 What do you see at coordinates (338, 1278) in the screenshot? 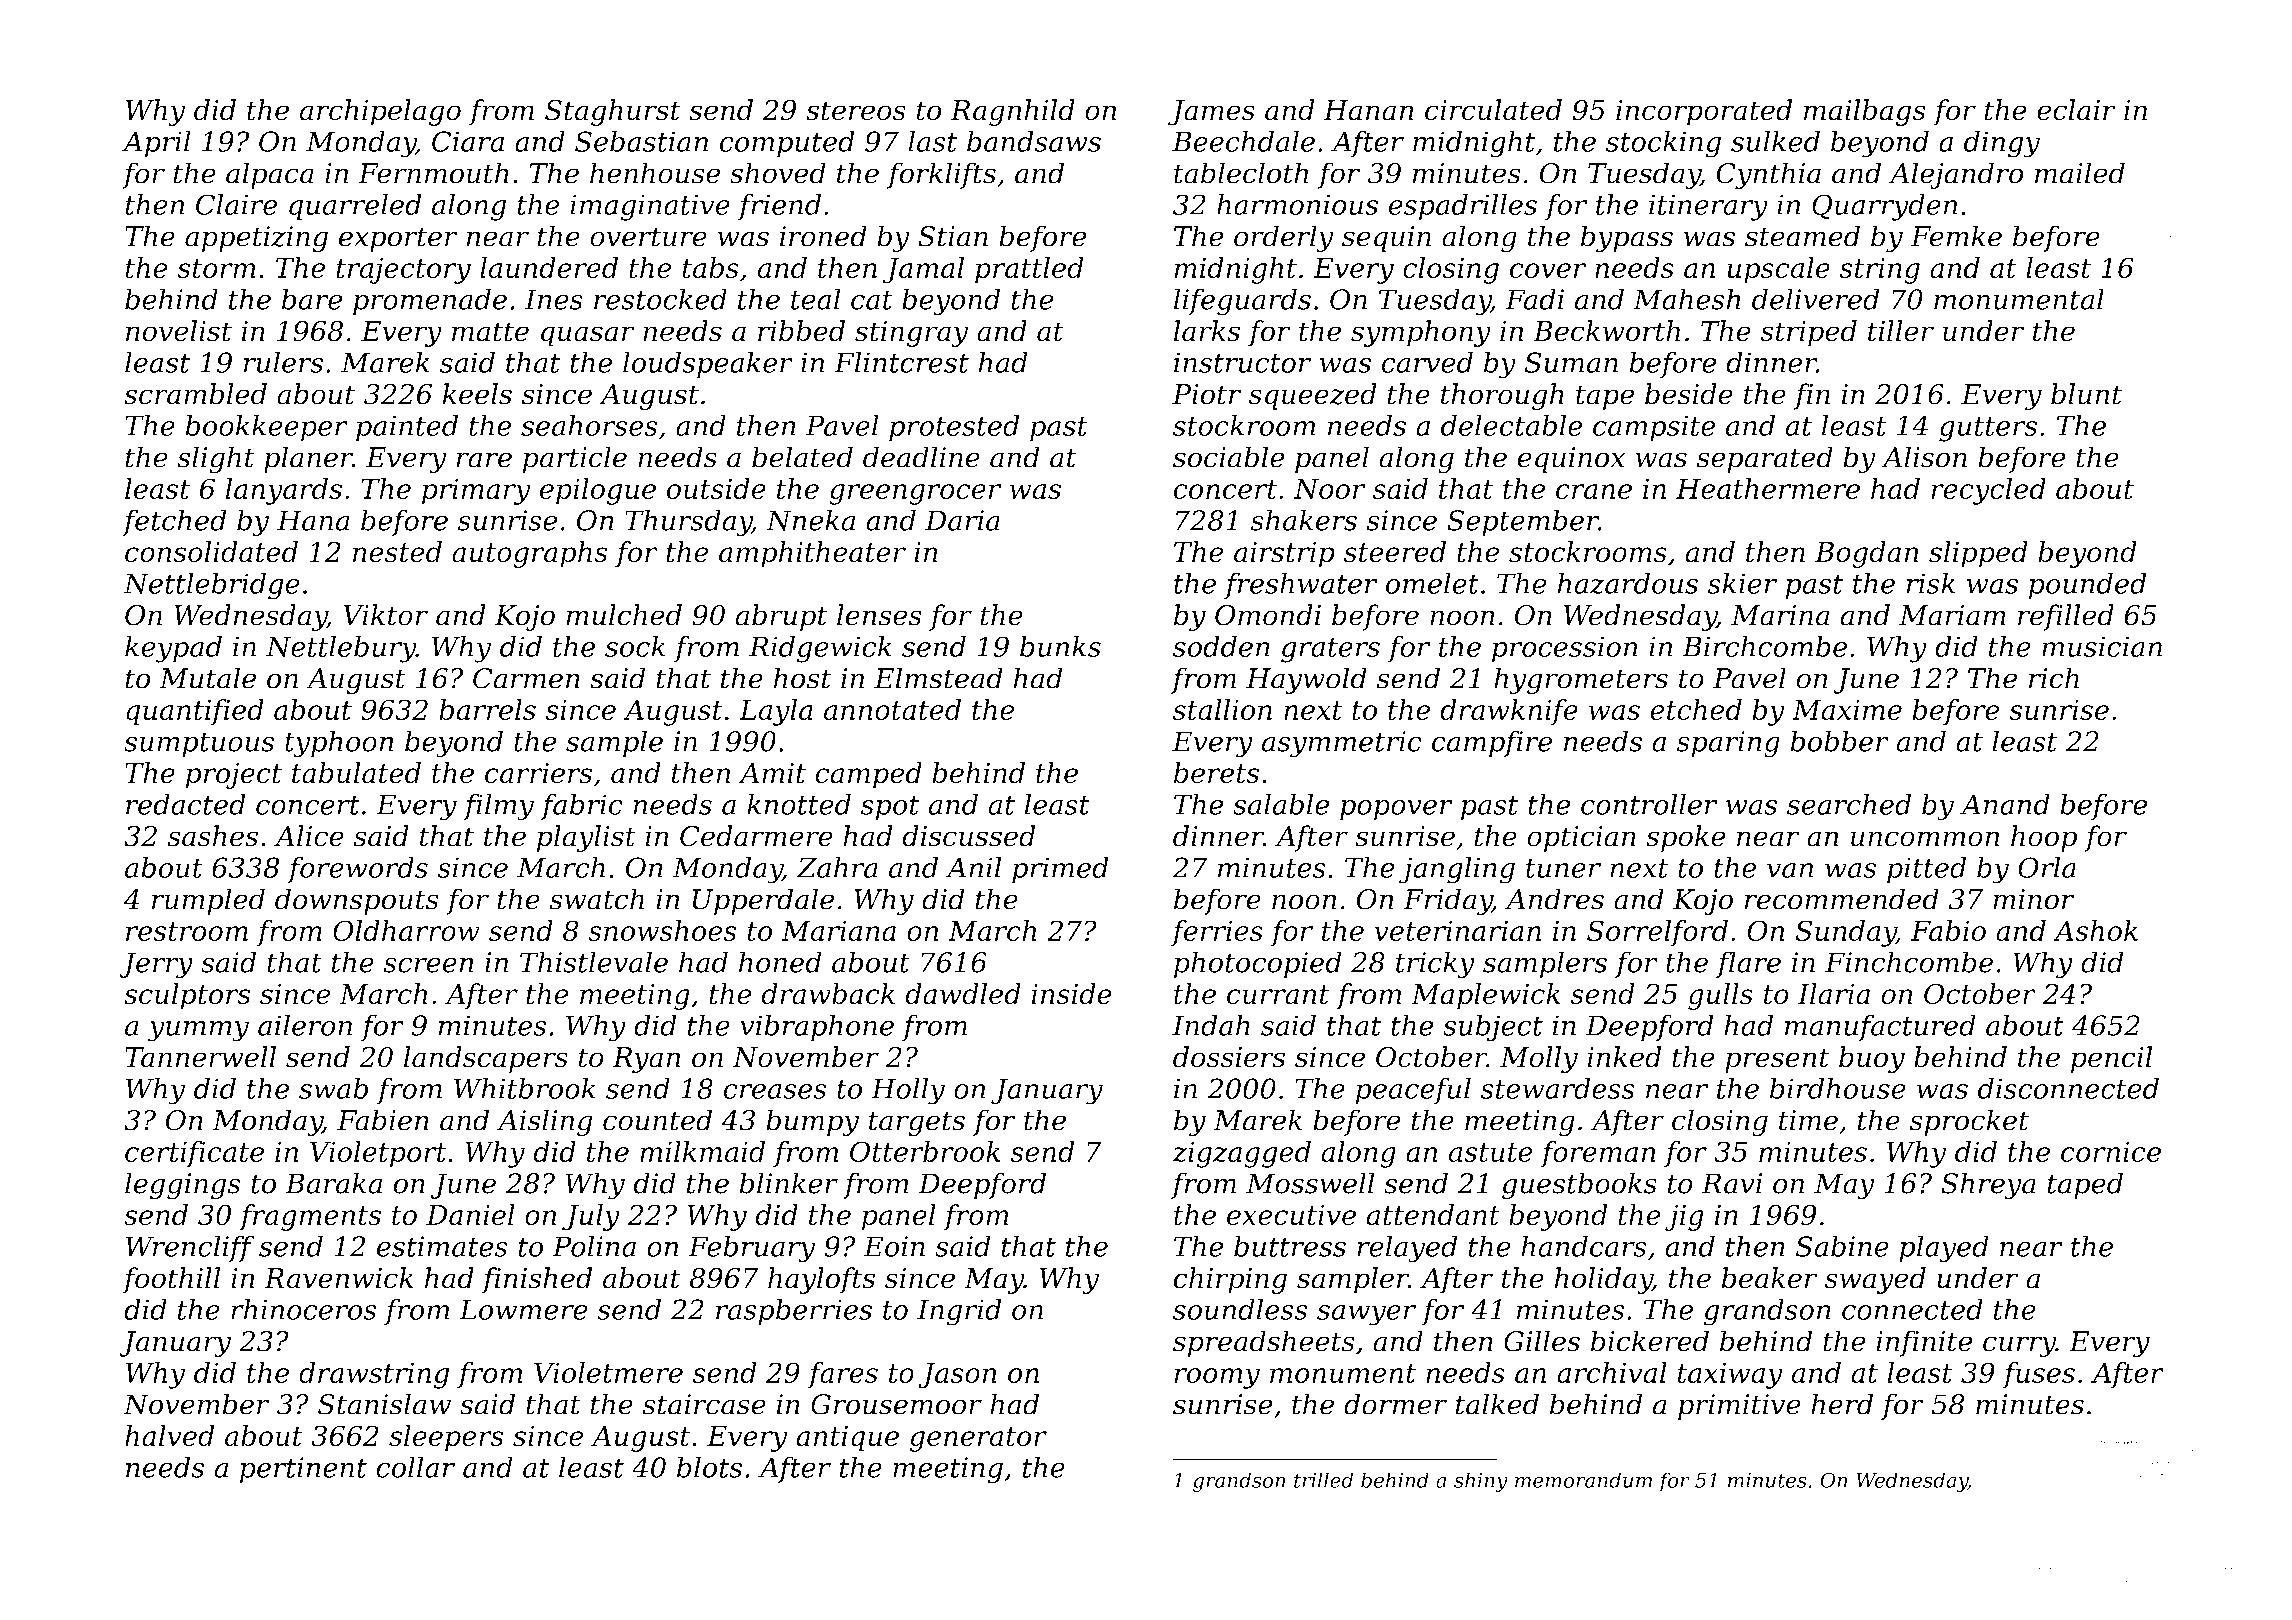
I see `Ravenwick` at bounding box center [338, 1278].
